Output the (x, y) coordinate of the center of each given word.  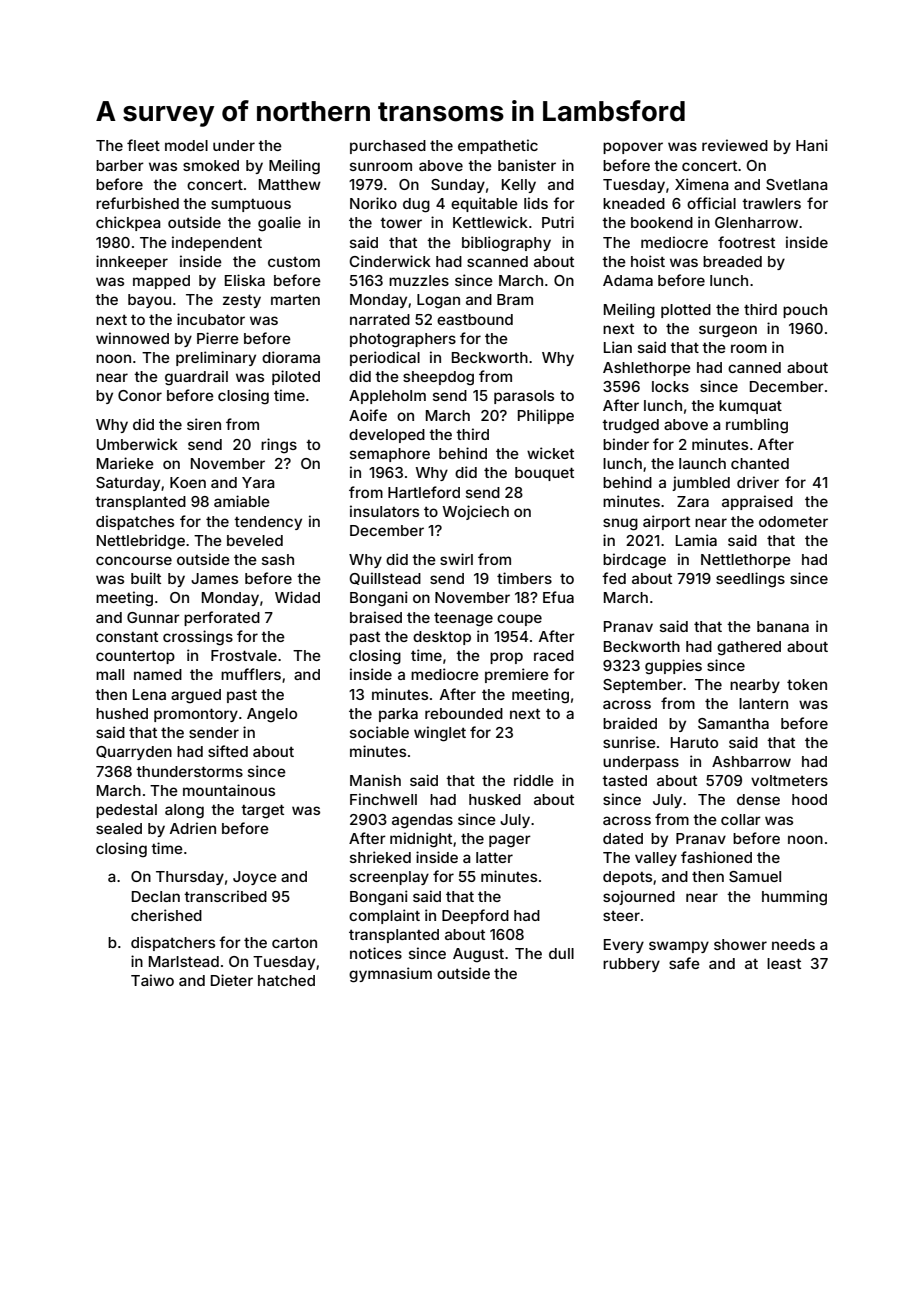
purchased (388, 147)
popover (633, 148)
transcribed (225, 896)
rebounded (464, 713)
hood (809, 799)
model (186, 145)
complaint (384, 916)
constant (127, 636)
